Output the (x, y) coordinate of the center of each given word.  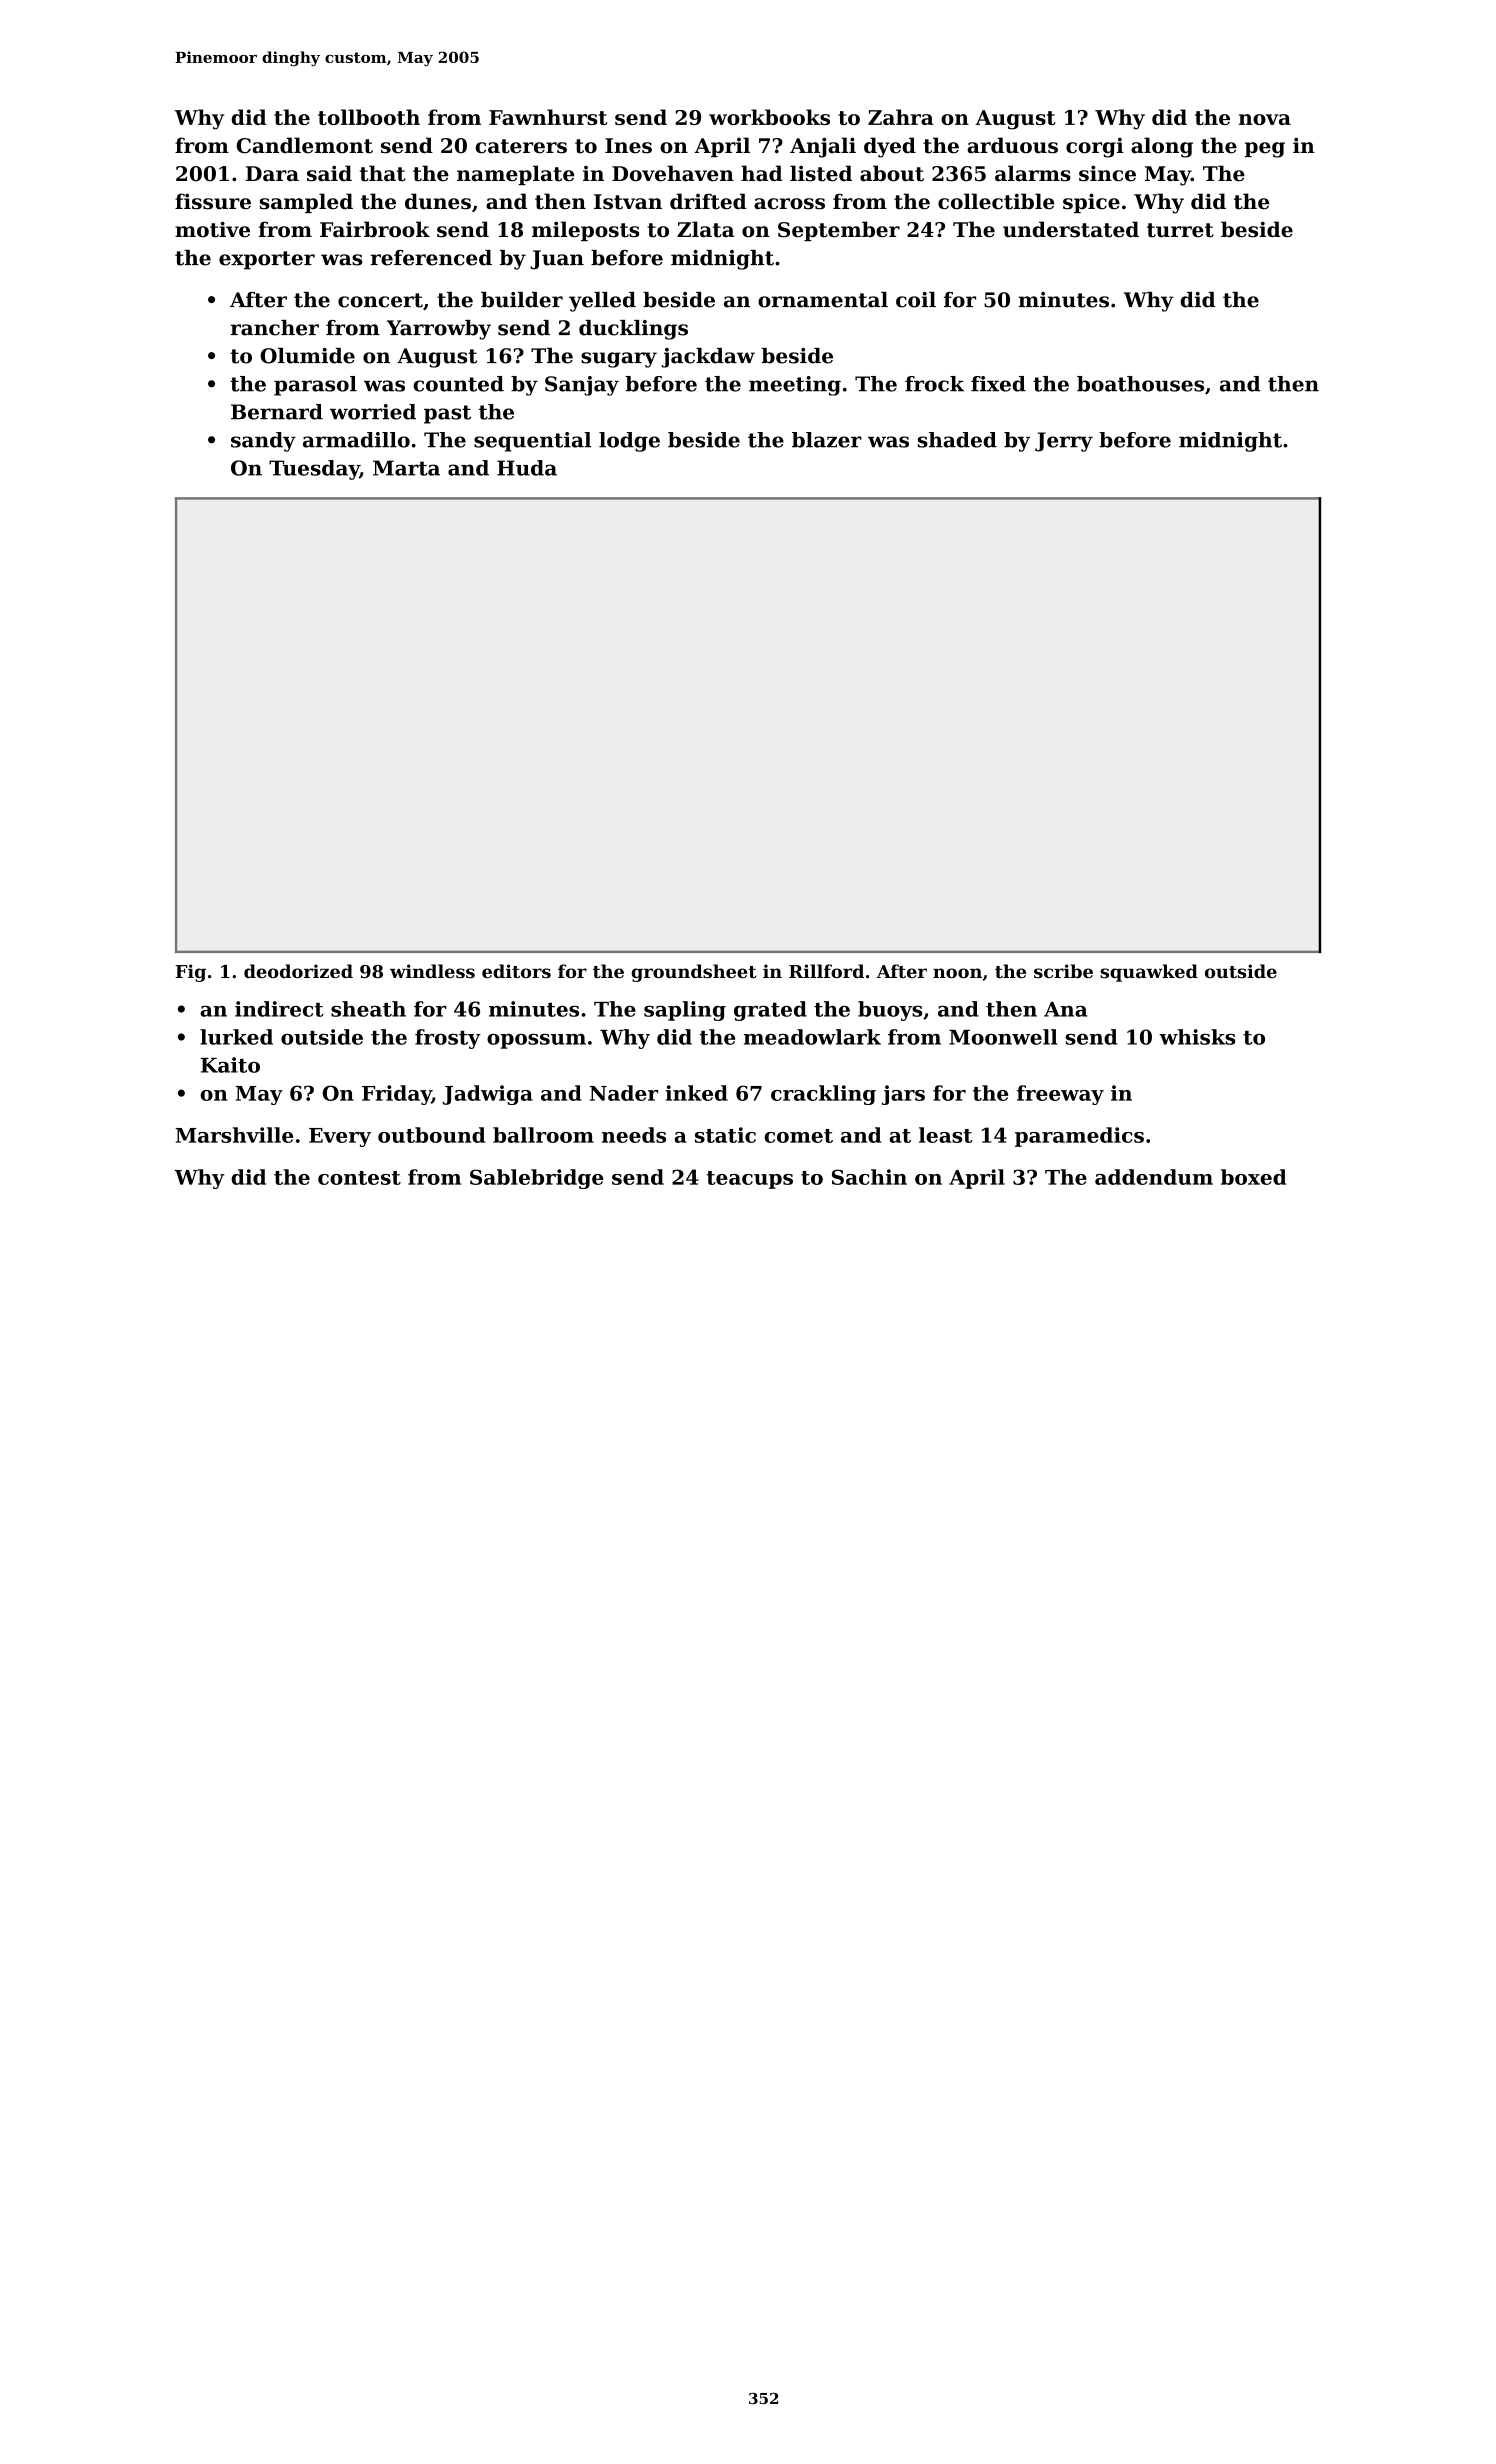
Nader (624, 1093)
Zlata (705, 229)
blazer (827, 440)
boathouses (1140, 384)
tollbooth (369, 117)
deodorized (298, 971)
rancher (274, 328)
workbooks (769, 117)
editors (516, 971)
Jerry (1064, 442)
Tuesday (314, 470)
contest (359, 1178)
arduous (1012, 145)
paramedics (1079, 1137)
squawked (1149, 973)
